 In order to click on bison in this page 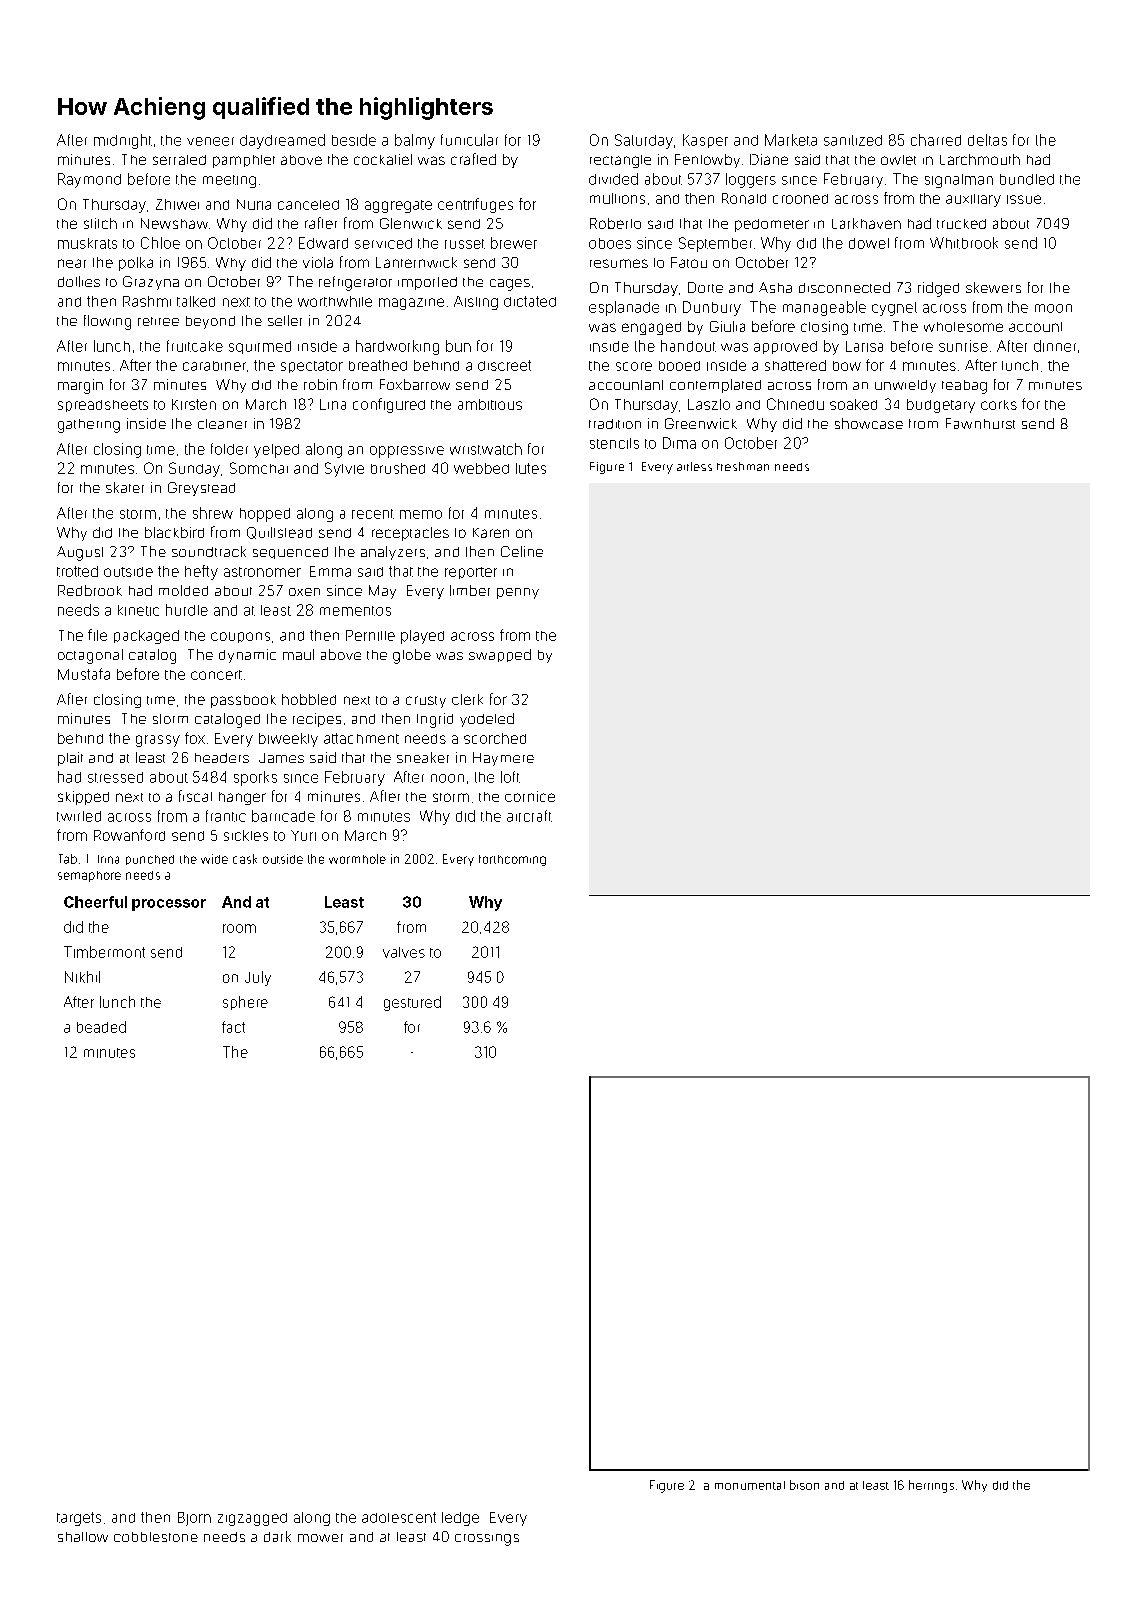, I will do `click(804, 1485)`.
